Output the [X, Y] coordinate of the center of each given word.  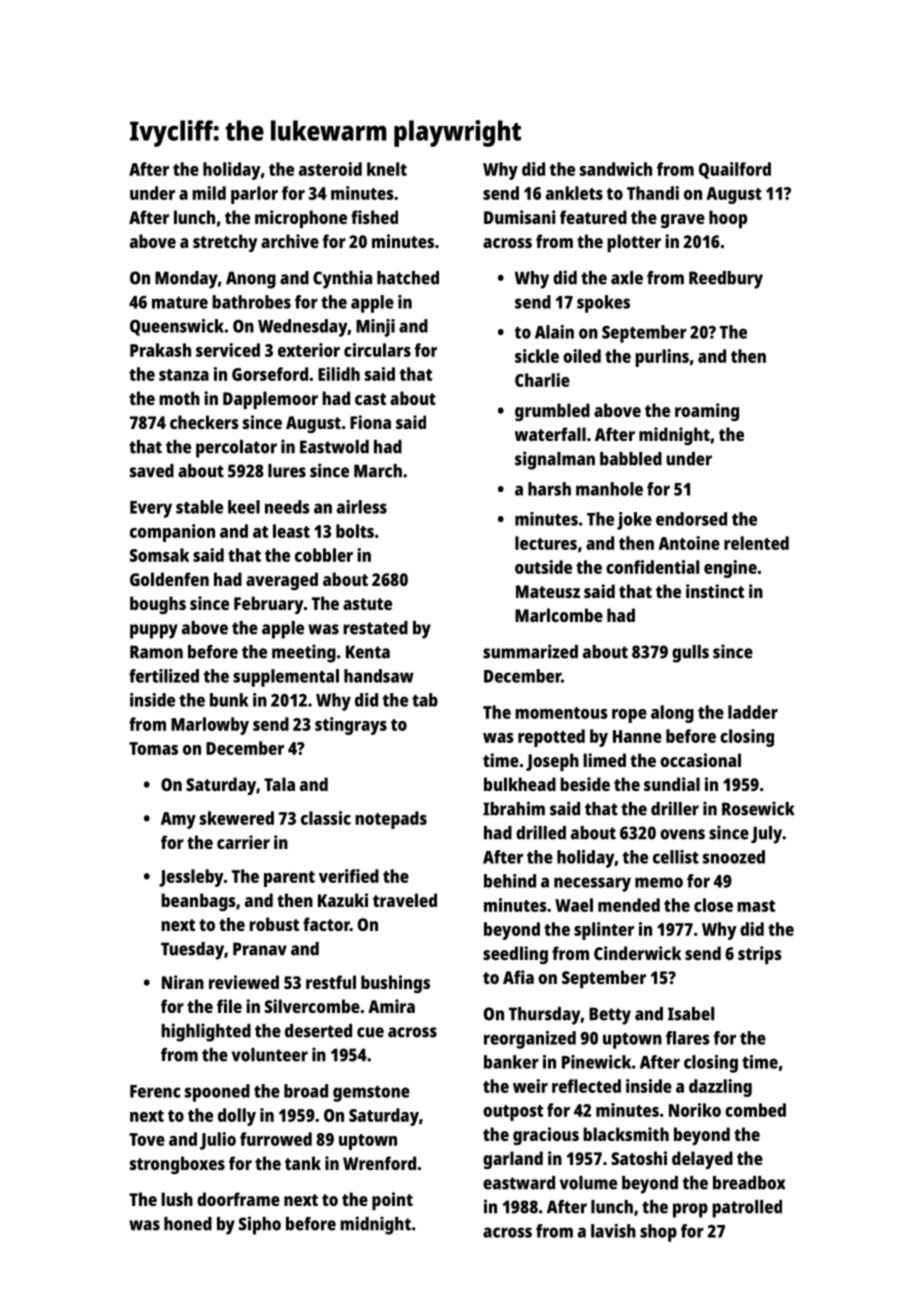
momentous [561, 713]
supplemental [286, 678]
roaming [707, 412]
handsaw [379, 676]
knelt [387, 169]
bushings [395, 984]
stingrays [351, 726]
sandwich [616, 169]
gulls [690, 654]
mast [756, 906]
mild [209, 193]
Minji [375, 328]
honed [188, 1224]
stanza [184, 375]
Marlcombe [559, 615]
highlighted [206, 1032]
